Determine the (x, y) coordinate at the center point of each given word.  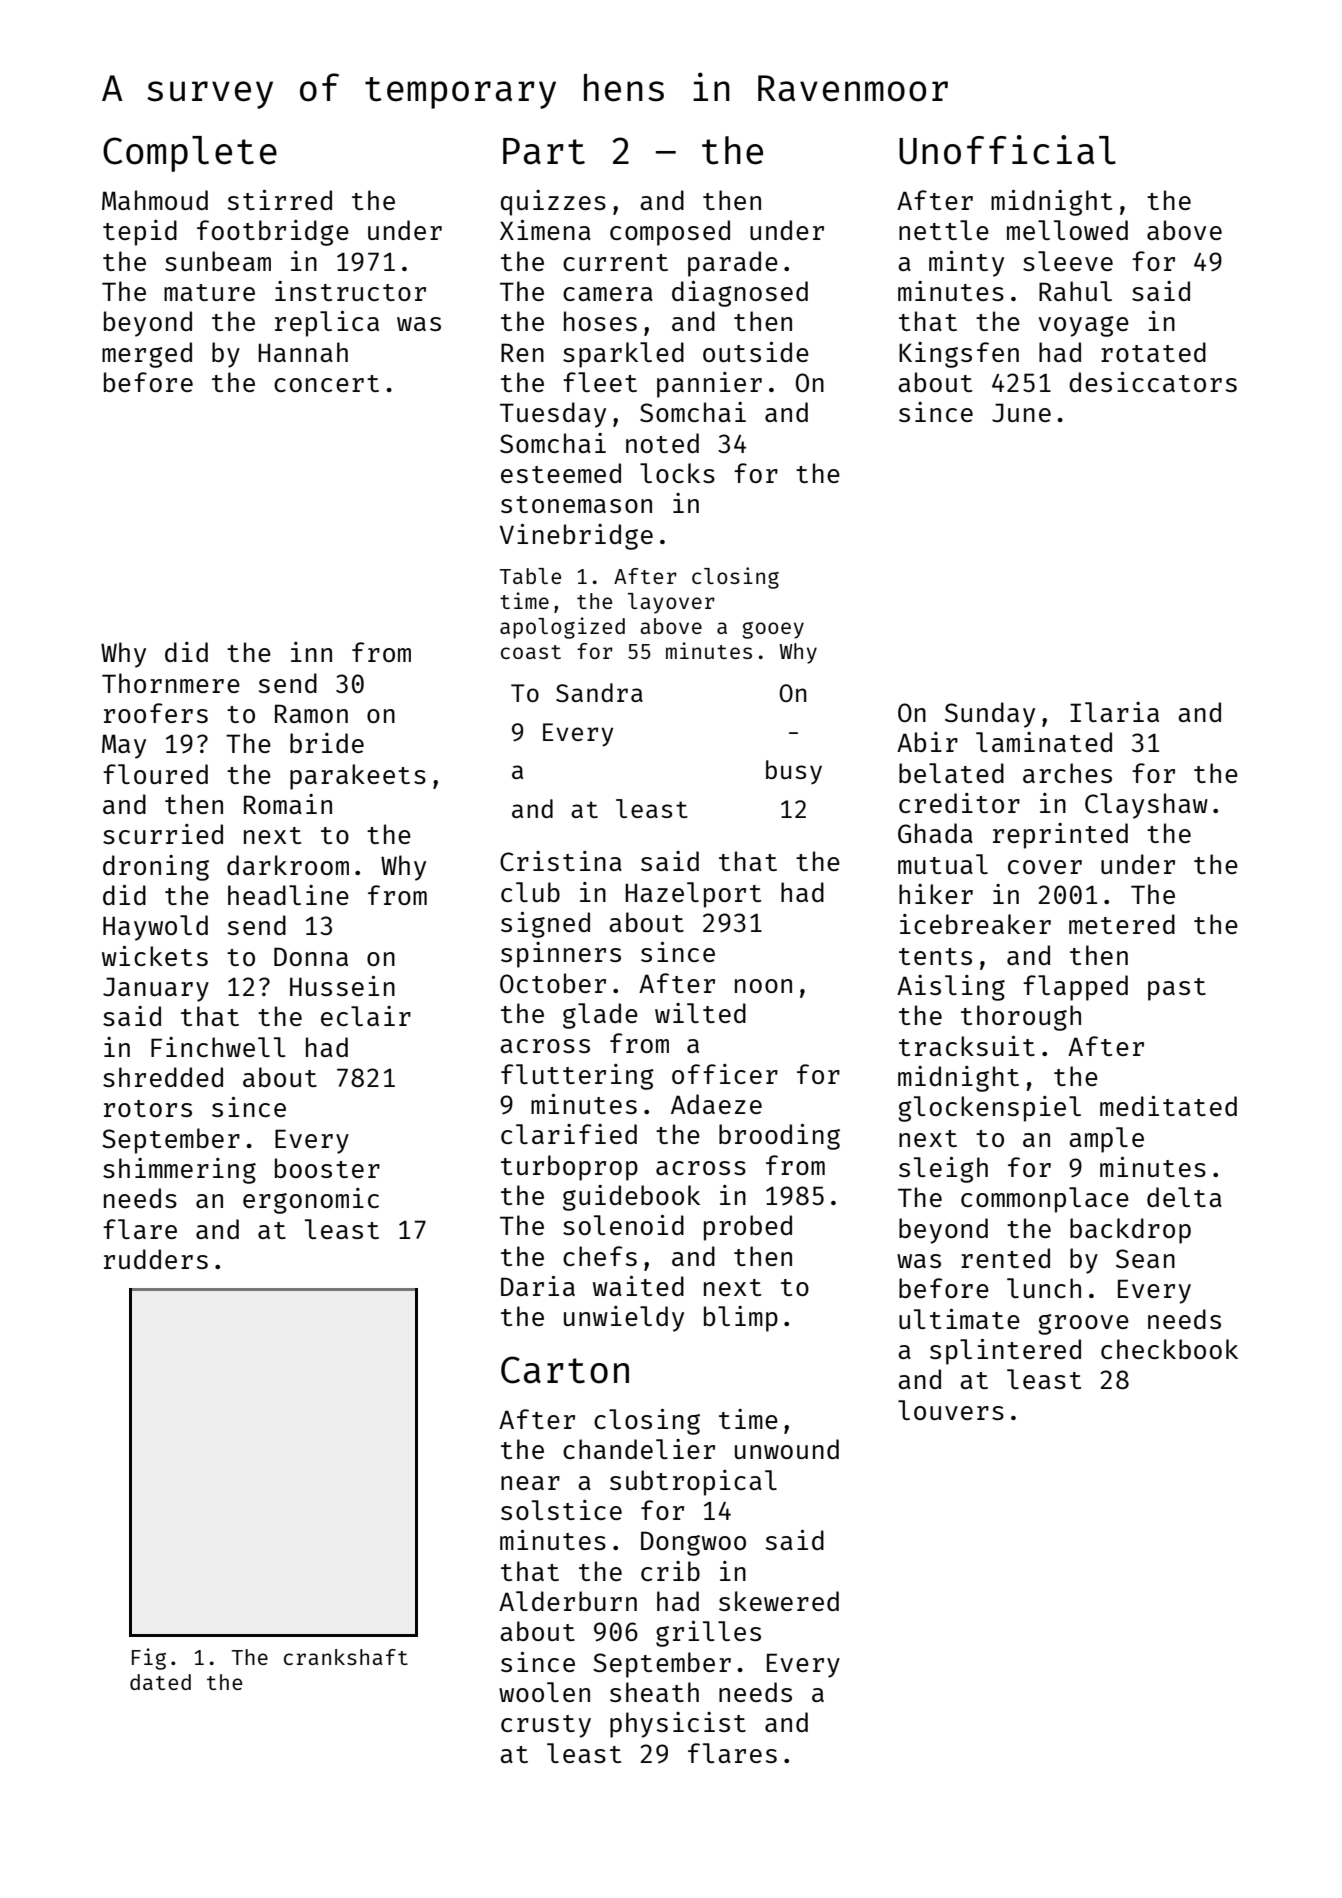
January (156, 989)
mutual (943, 864)
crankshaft (346, 1657)
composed (670, 233)
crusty (546, 1726)
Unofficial (1007, 150)
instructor (350, 291)
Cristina (561, 861)
